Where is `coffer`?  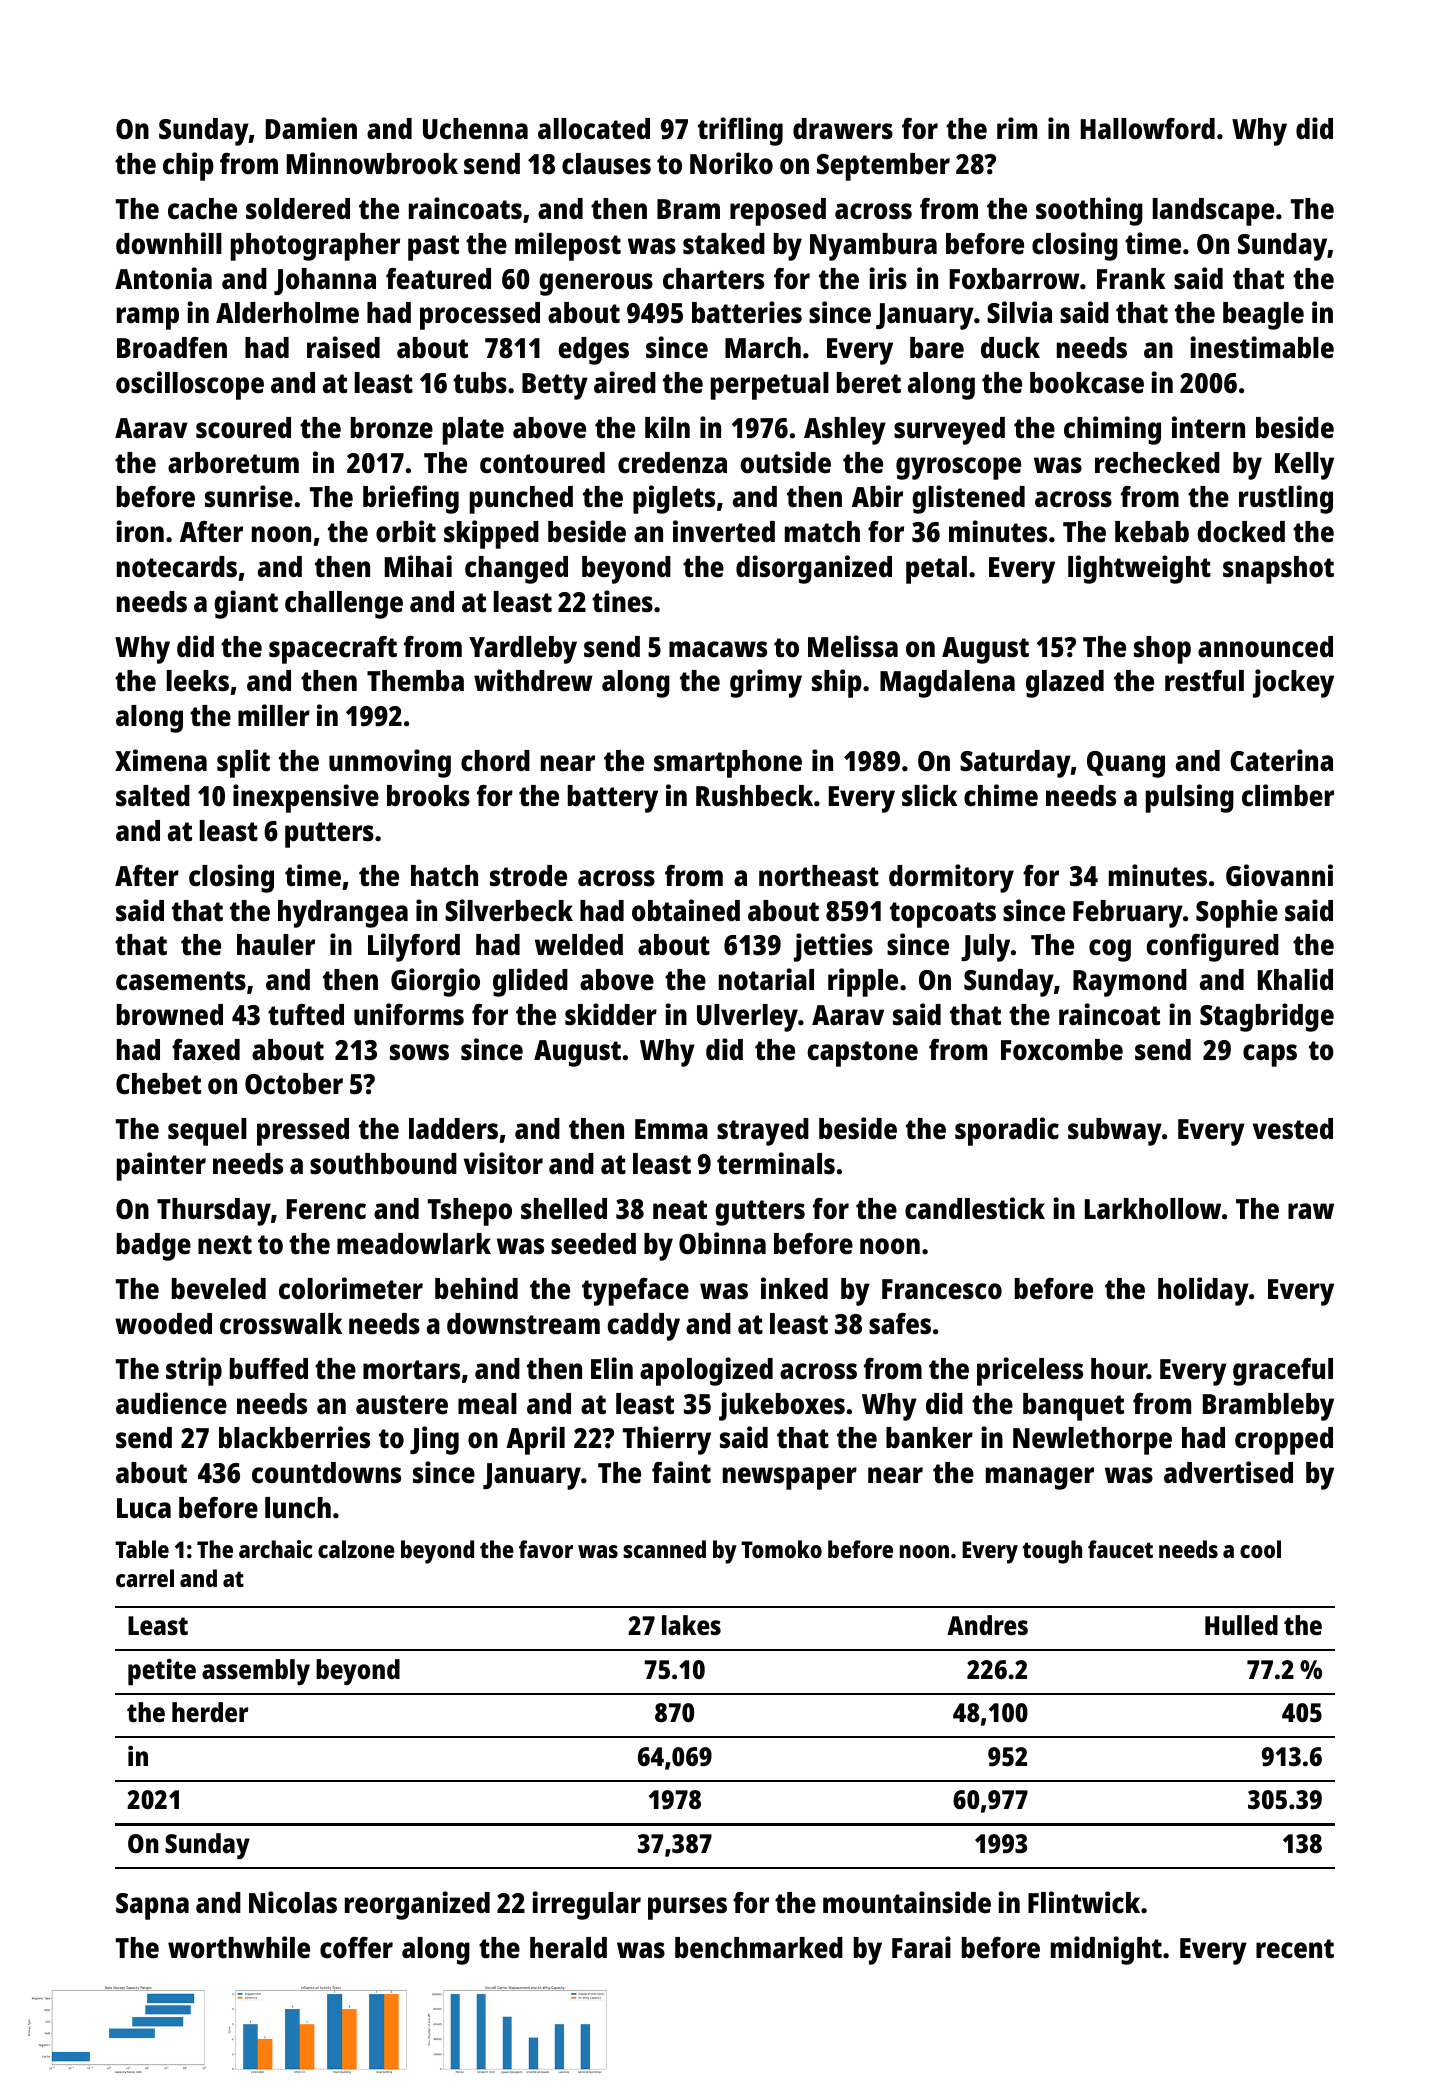
coffer is located at coordinates (356, 1948).
